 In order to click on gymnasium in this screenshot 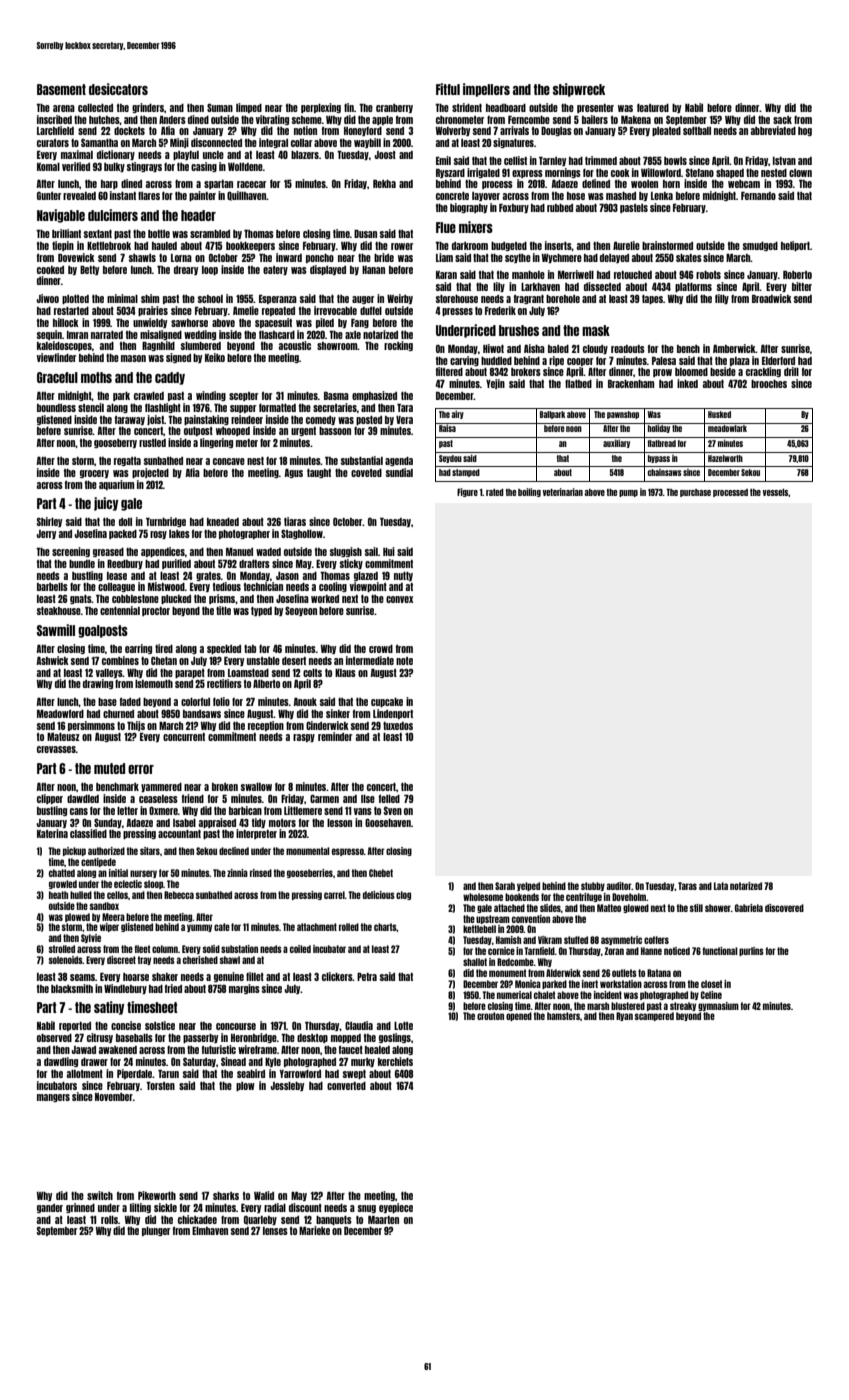, I will do `click(718, 1006)`.
